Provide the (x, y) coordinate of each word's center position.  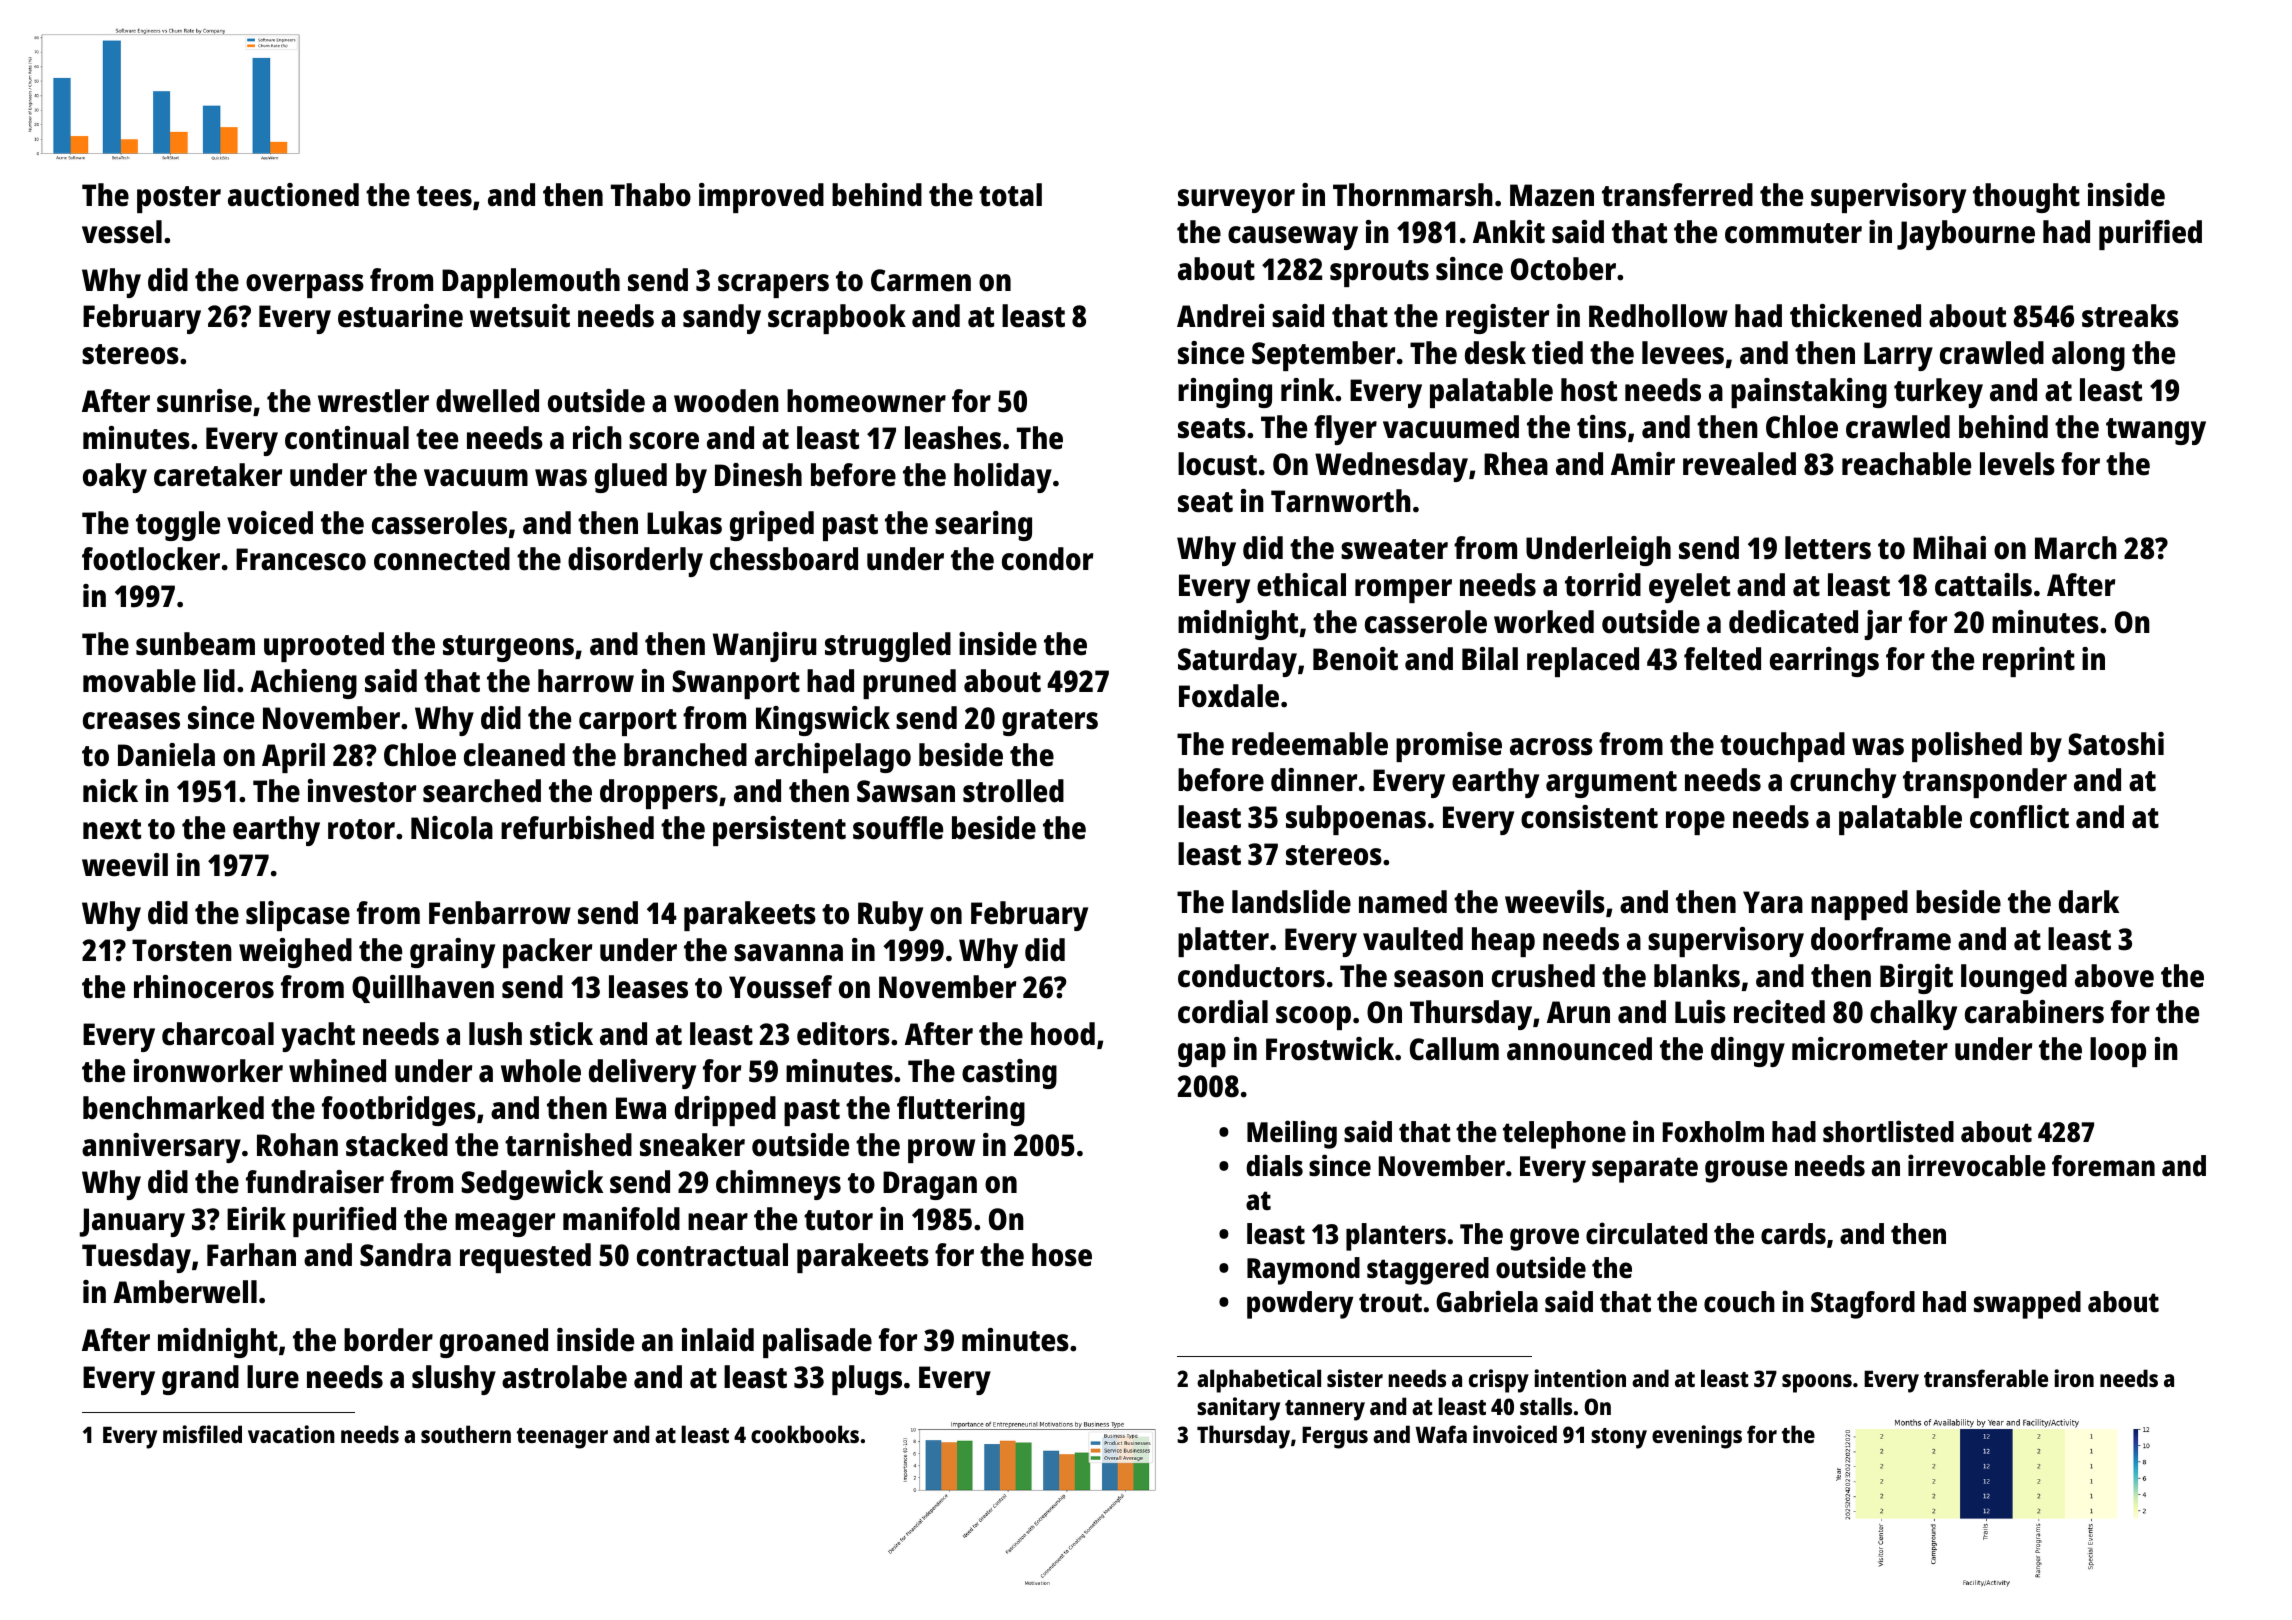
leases (648, 987)
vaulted (1413, 939)
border (388, 1340)
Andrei (1220, 316)
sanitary (1238, 1409)
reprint (2029, 662)
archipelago (833, 758)
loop (2118, 1052)
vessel (122, 232)
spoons (1817, 1383)
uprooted (324, 647)
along (2088, 356)
